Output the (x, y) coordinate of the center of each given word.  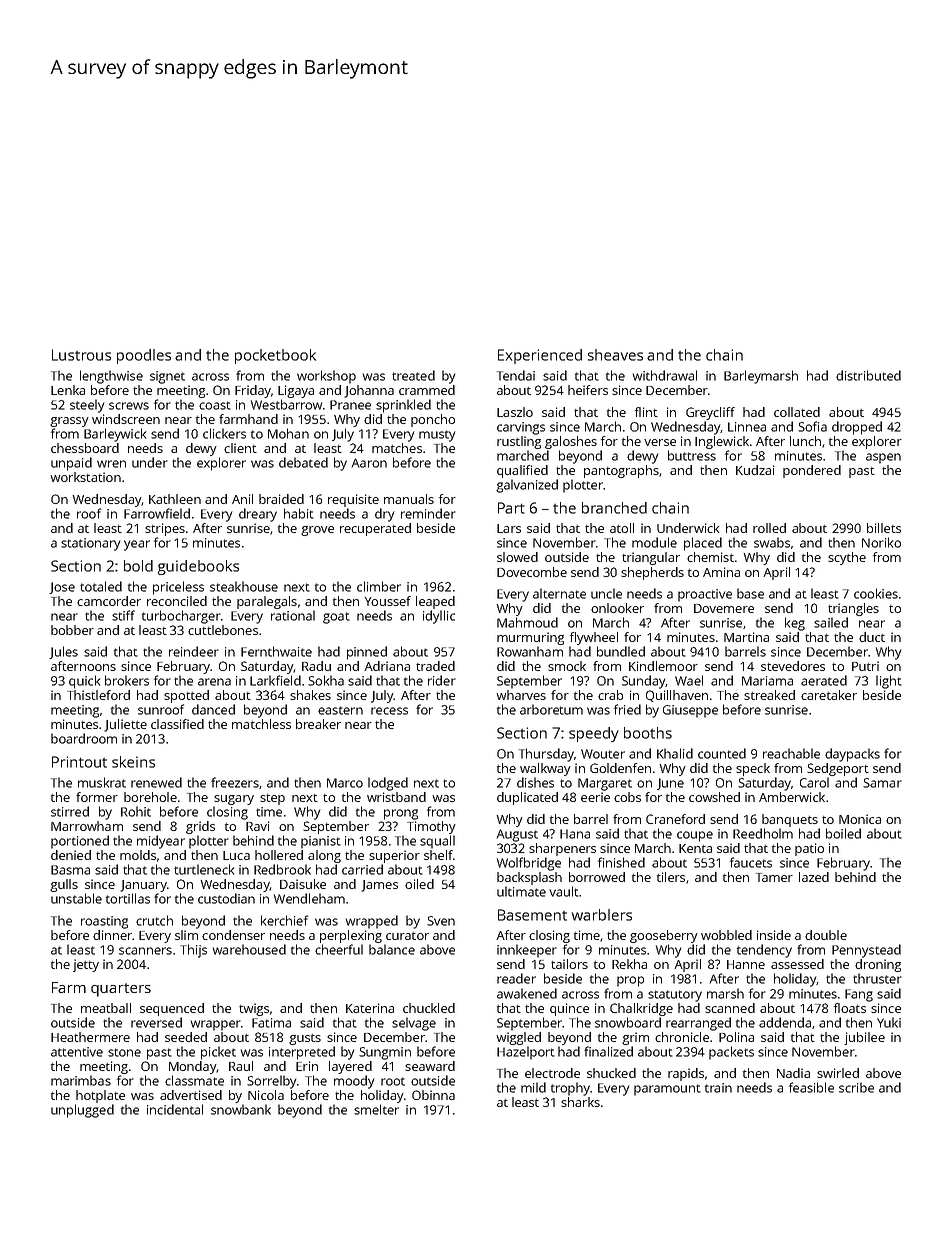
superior (394, 856)
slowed (517, 557)
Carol (814, 782)
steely (87, 406)
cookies (876, 593)
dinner (112, 935)
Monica (860, 819)
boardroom (84, 738)
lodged (388, 784)
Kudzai (755, 470)
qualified (522, 471)
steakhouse (244, 586)
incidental (175, 1109)
